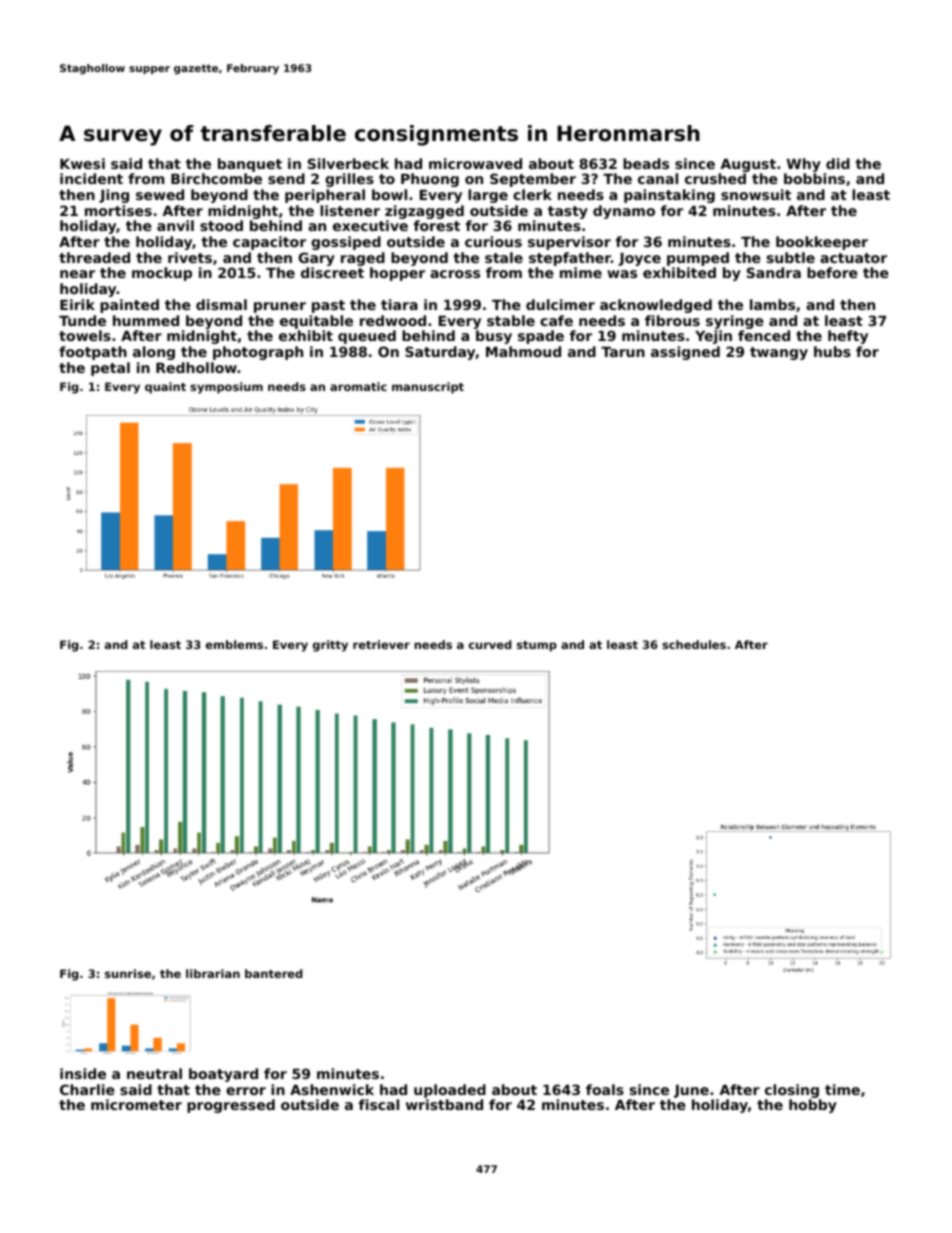 This screenshot has height=1233, width=952. I want to click on stump, so click(537, 646).
